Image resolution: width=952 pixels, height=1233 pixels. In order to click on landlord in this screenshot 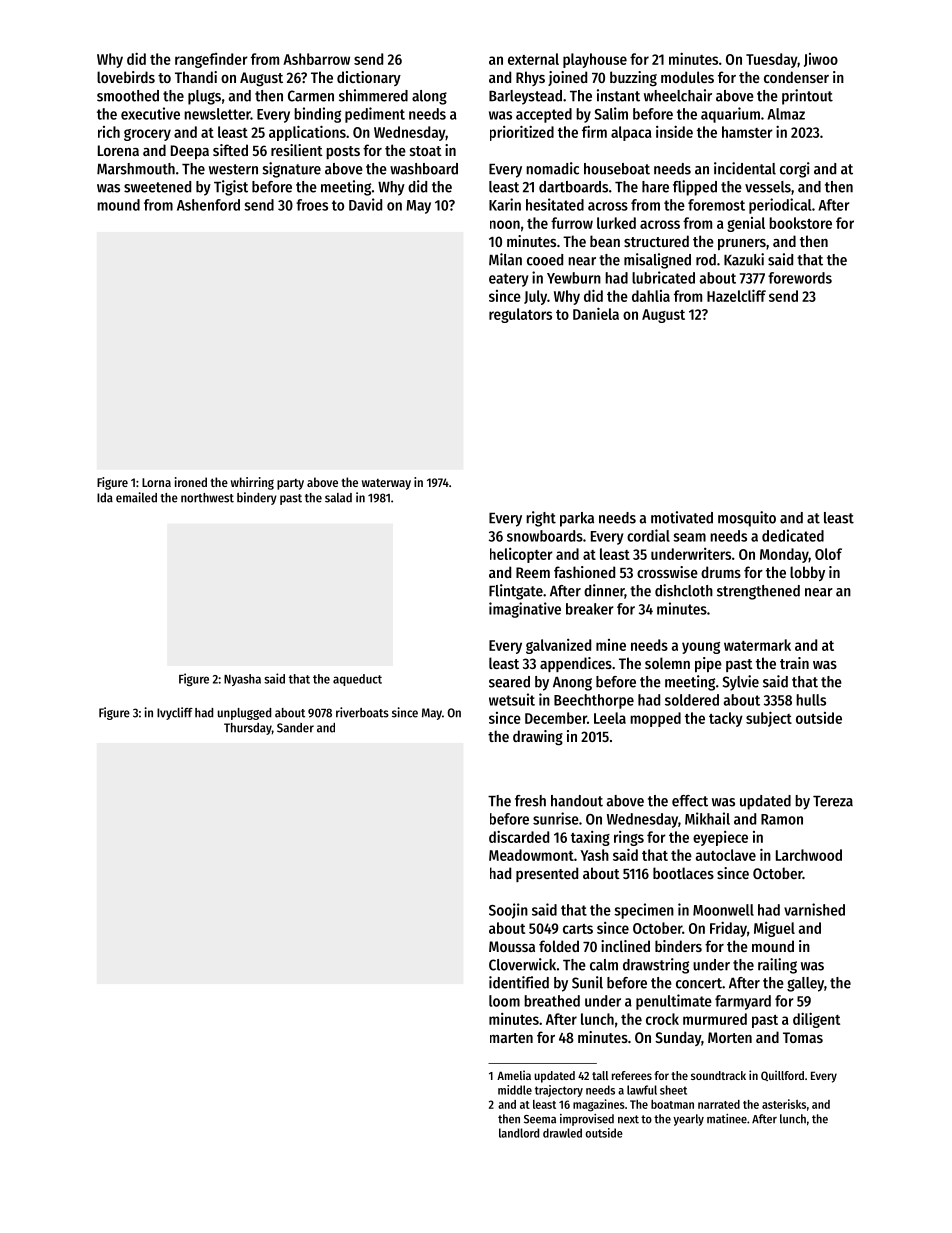, I will do `click(519, 1133)`.
